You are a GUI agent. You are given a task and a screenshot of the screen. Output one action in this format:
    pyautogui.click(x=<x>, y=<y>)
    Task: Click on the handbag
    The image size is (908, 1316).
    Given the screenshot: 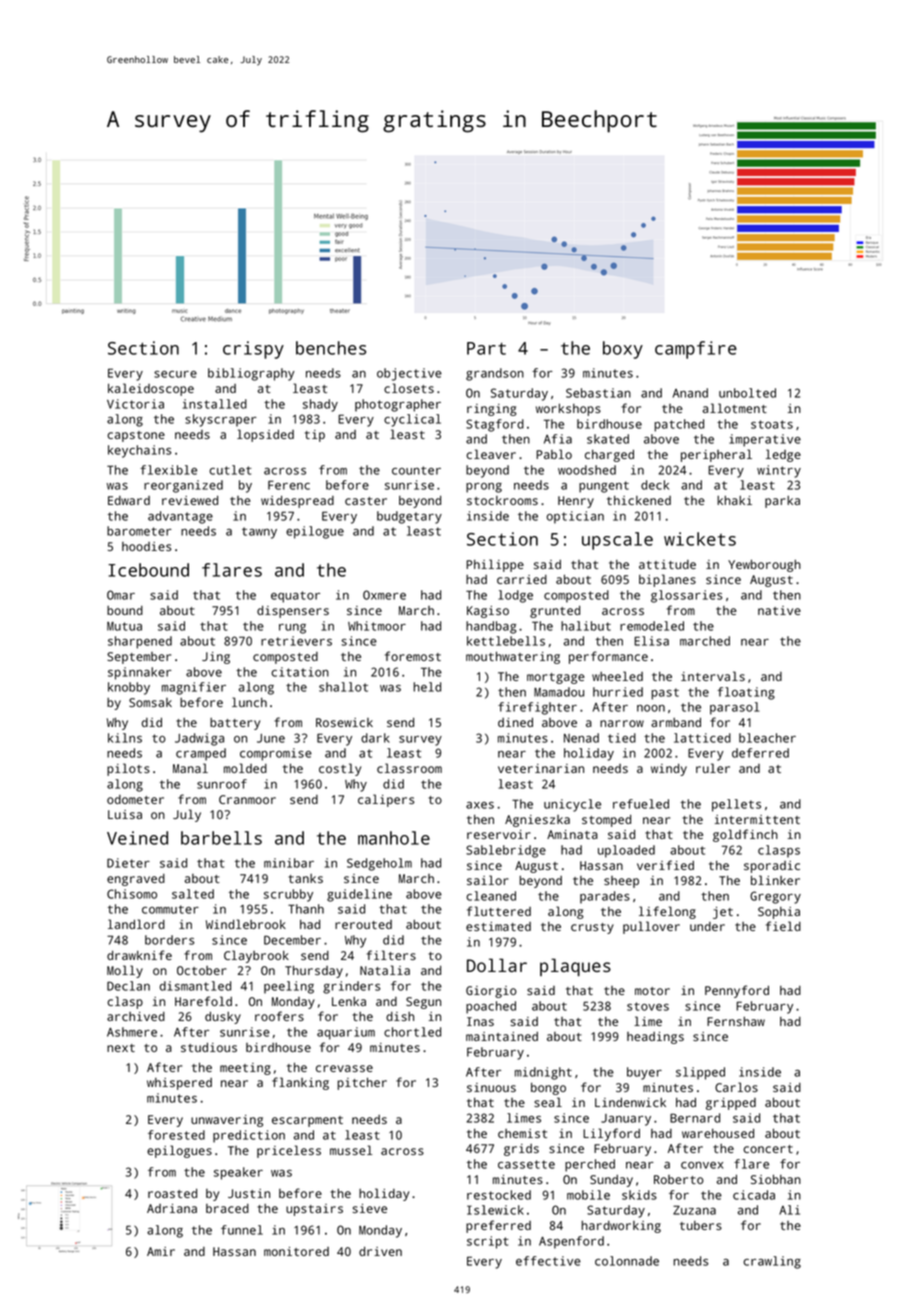 What is the action you would take?
    pyautogui.click(x=491, y=627)
